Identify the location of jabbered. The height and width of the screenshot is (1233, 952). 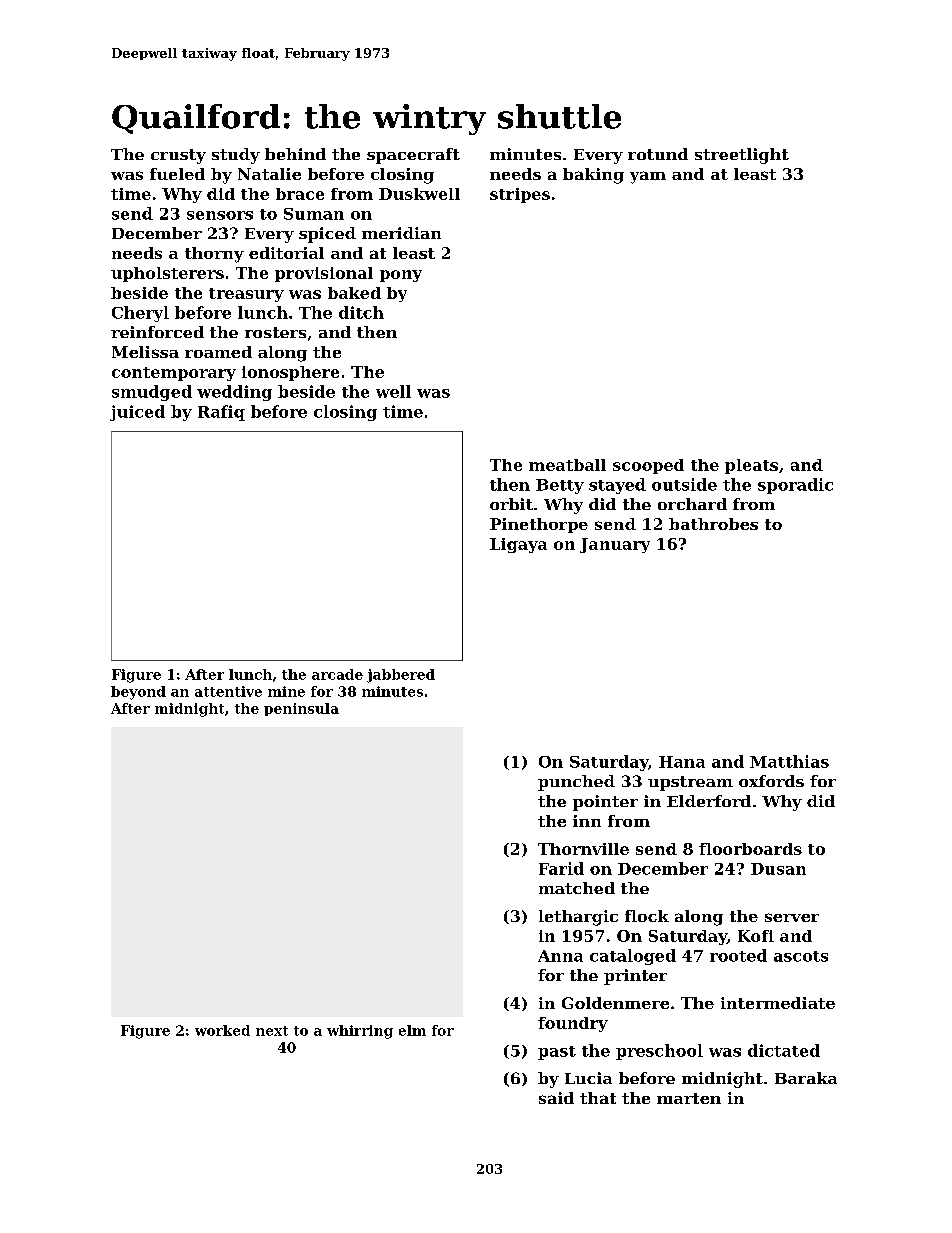
(401, 676).
